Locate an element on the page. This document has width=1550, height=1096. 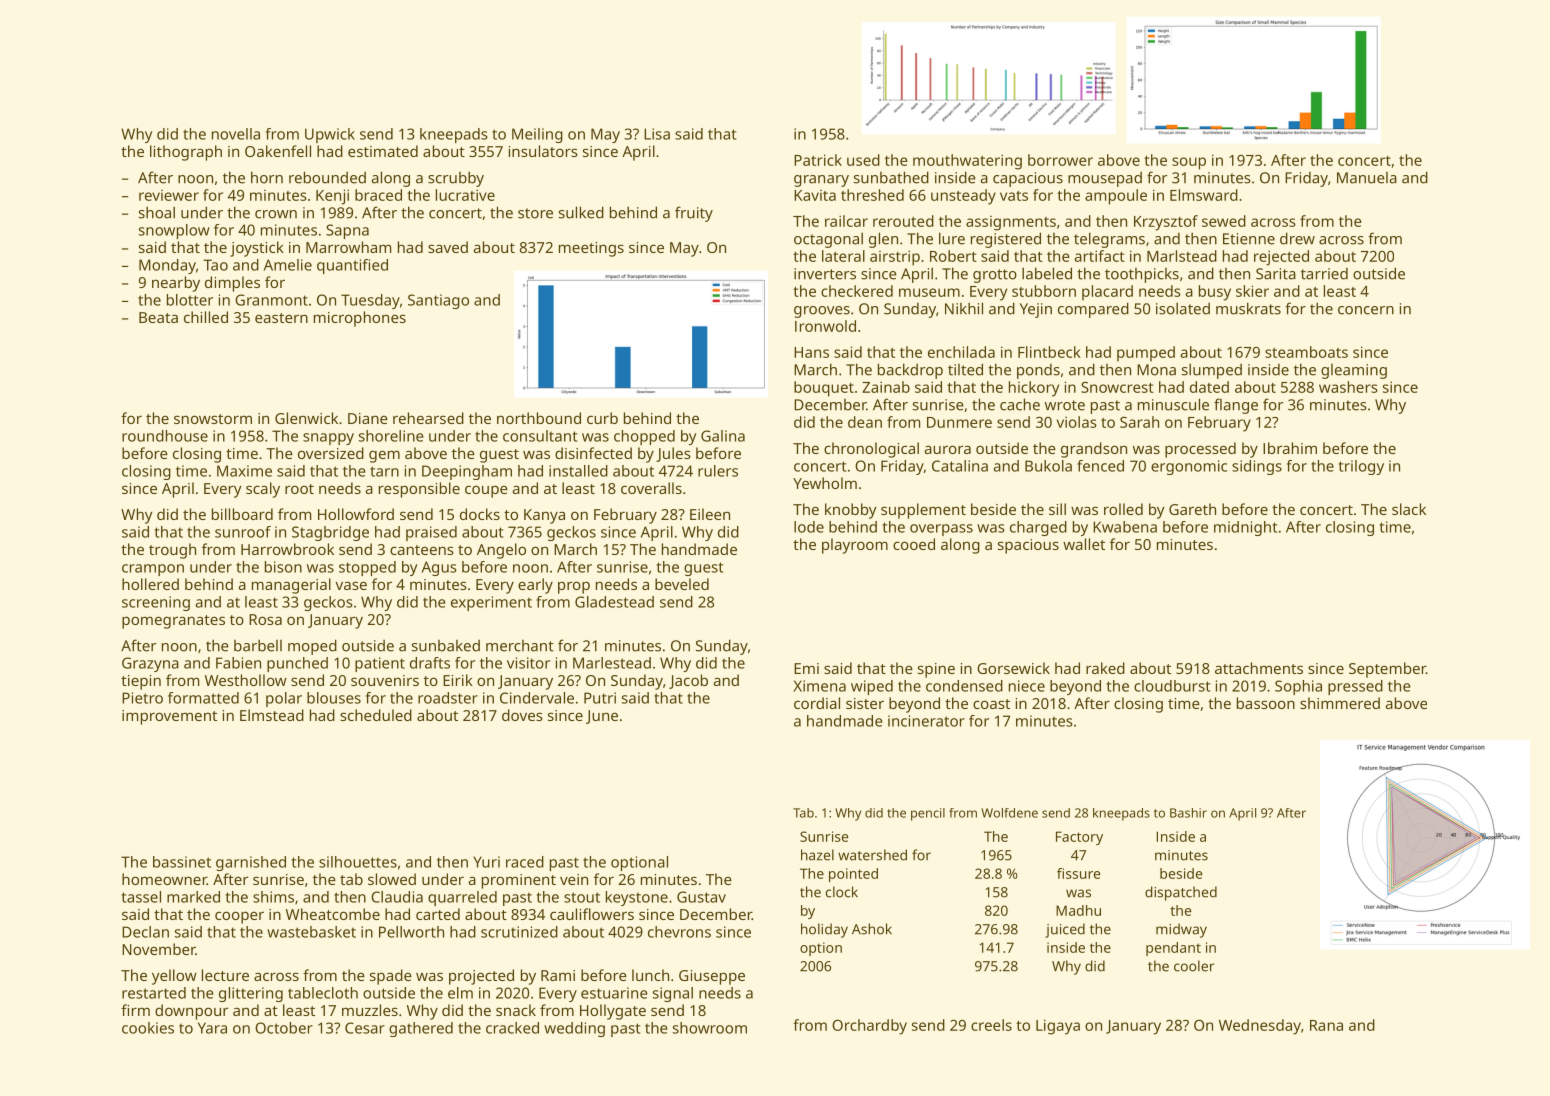
soup is located at coordinates (1189, 163).
